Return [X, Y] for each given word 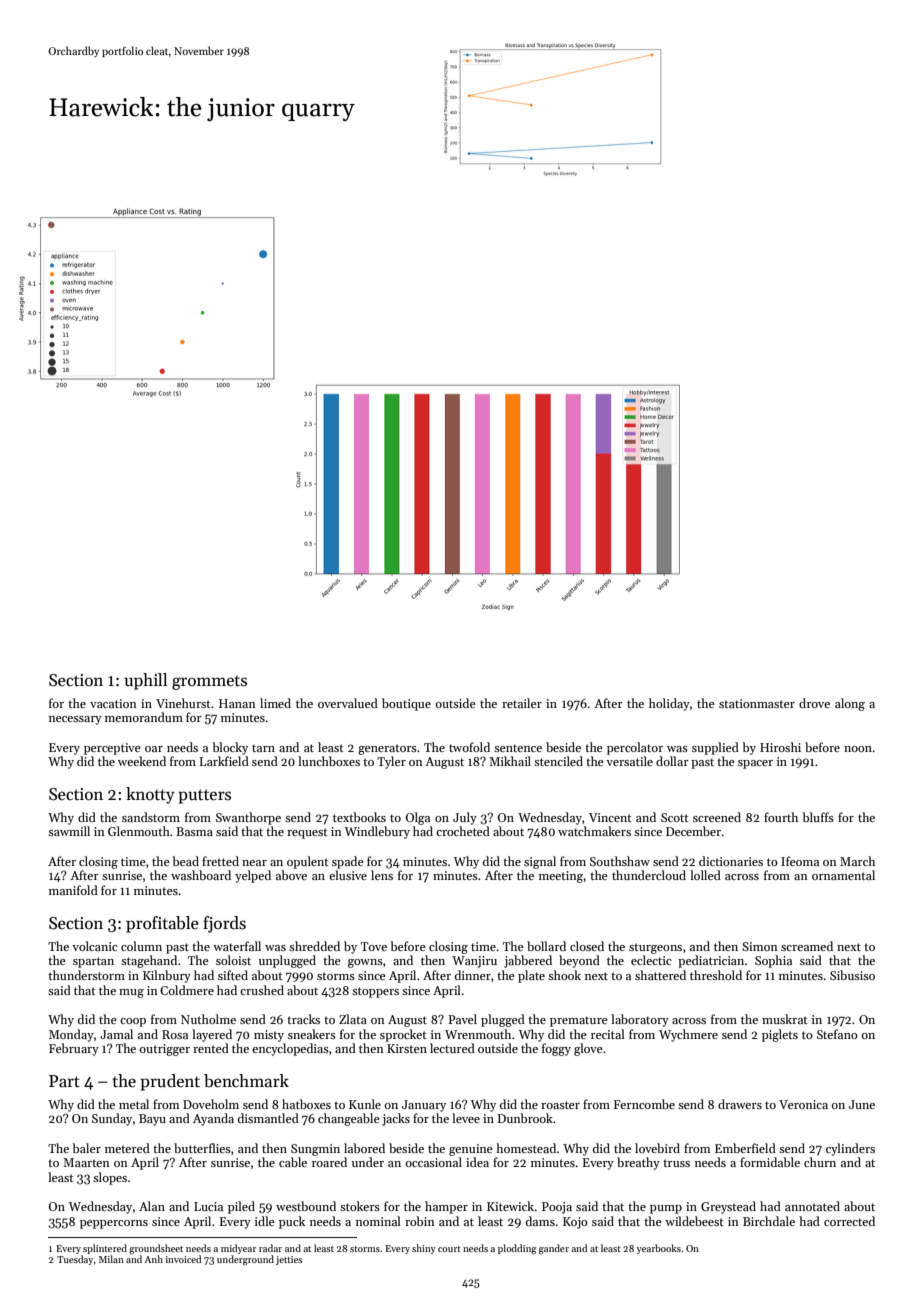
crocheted [463, 831]
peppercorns [114, 1224]
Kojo [575, 1223]
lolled [705, 875]
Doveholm [211, 1104]
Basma [194, 831]
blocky [230, 748]
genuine [471, 1150]
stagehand [149, 961]
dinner [473, 975]
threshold [716, 975]
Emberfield [745, 1148]
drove [814, 703]
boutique [406, 704]
